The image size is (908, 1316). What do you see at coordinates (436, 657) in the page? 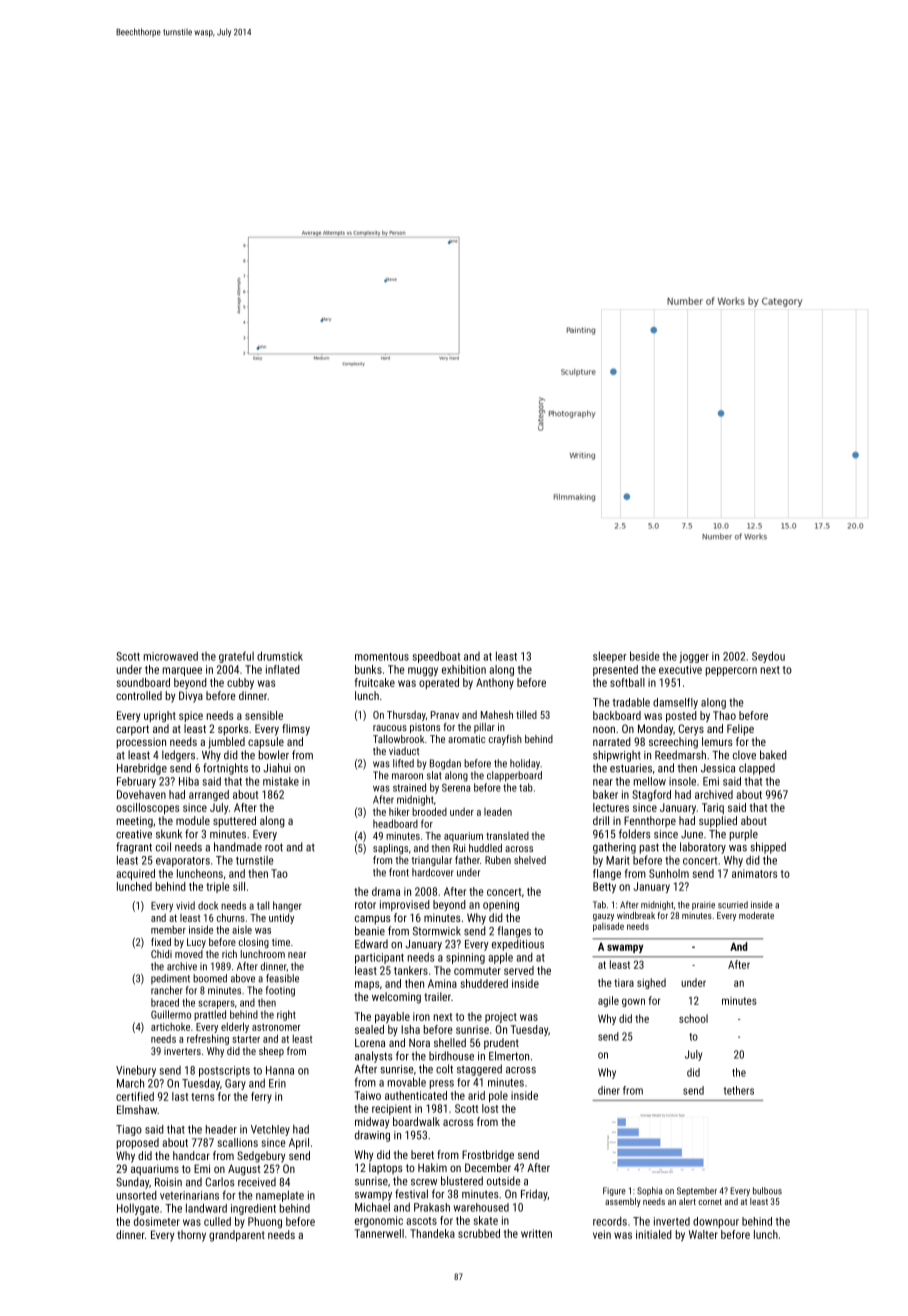
I see `speedboat` at bounding box center [436, 657].
